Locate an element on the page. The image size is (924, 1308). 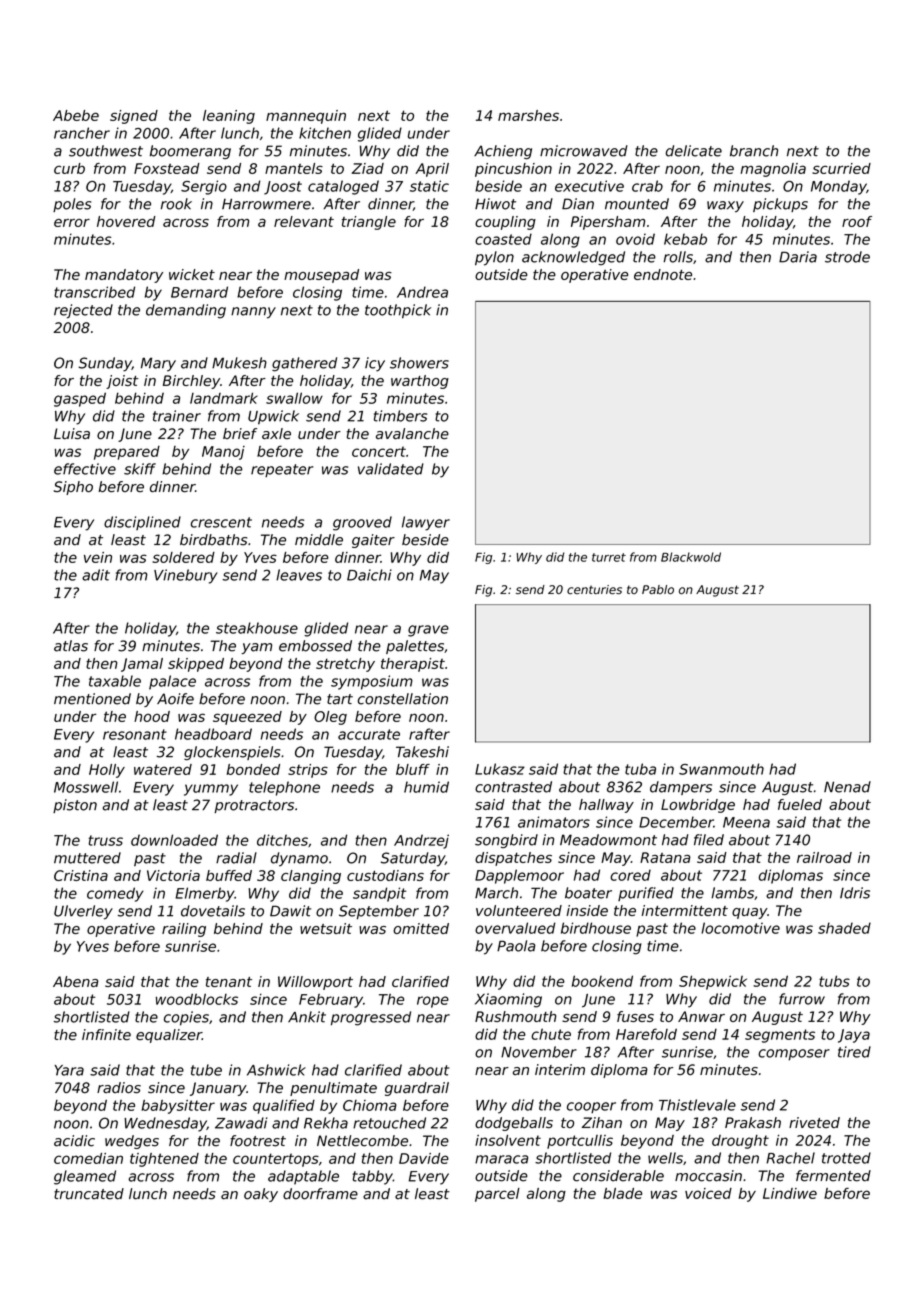
leaves is located at coordinates (299, 575).
